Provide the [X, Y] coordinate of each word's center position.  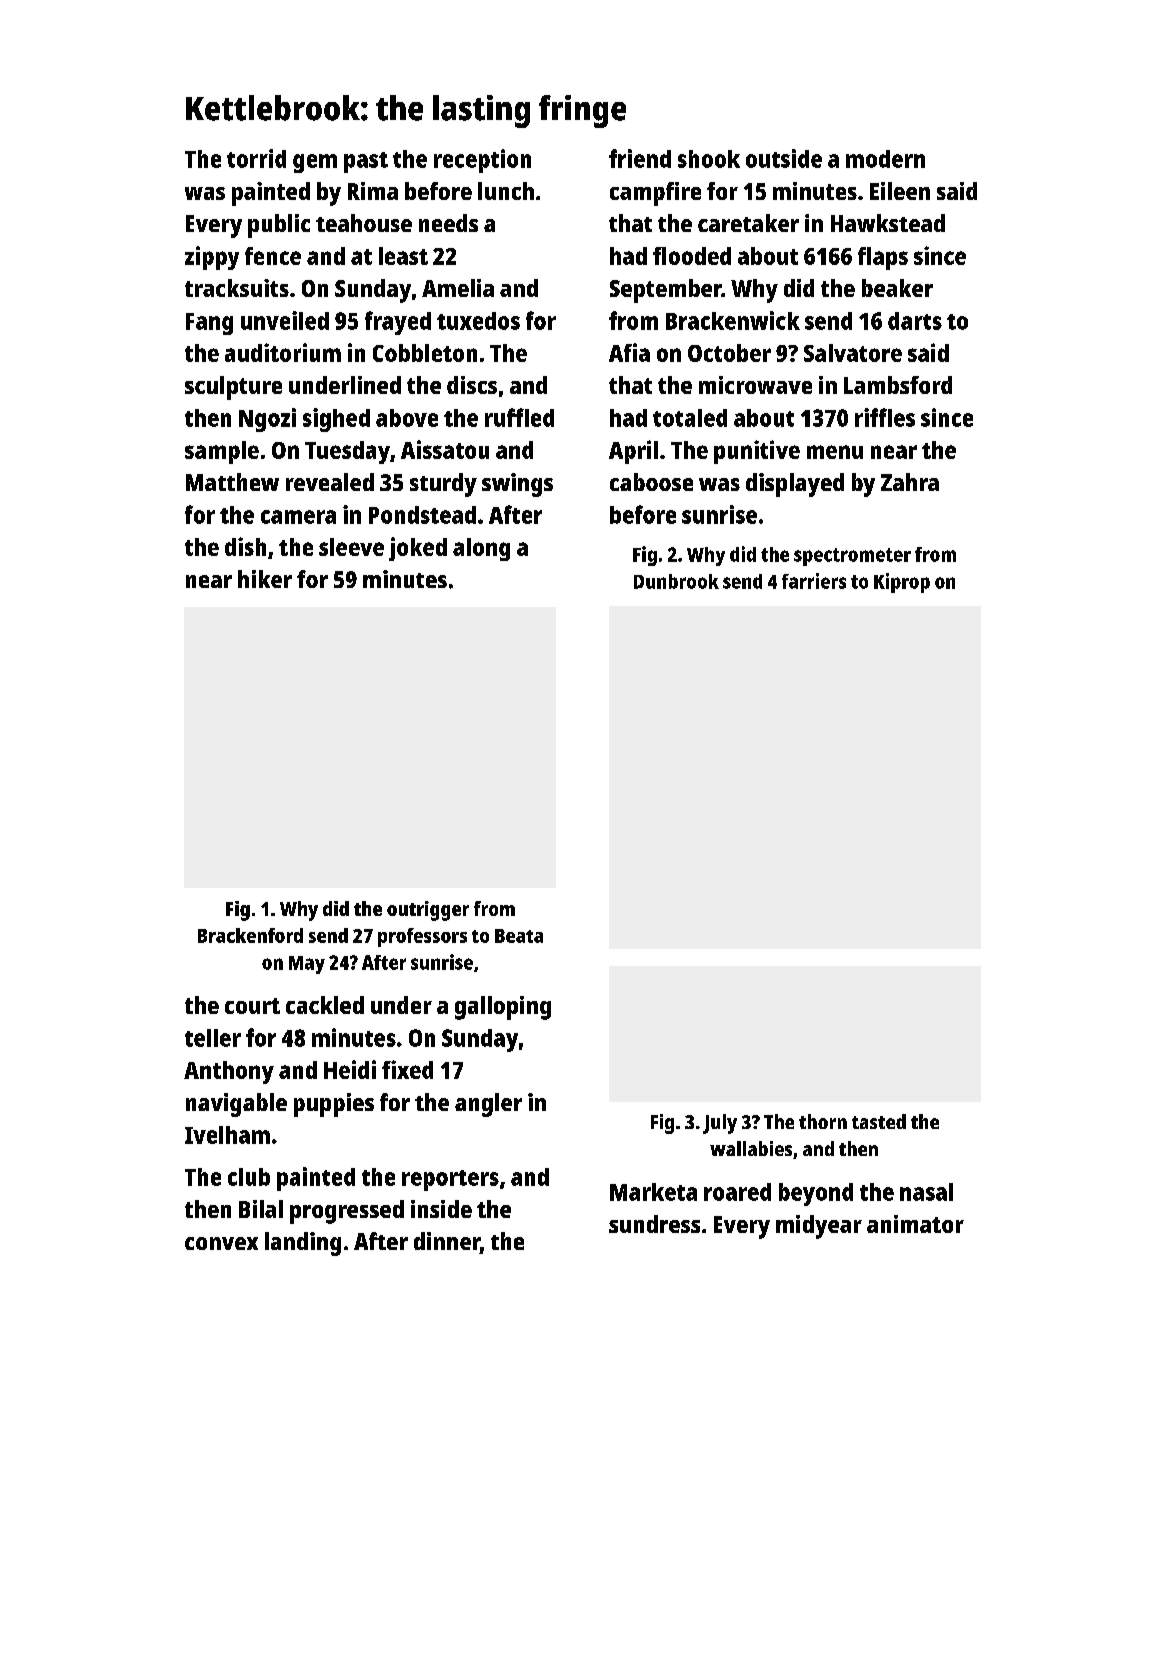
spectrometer [852, 557]
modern [885, 159]
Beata [519, 936]
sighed [336, 420]
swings [517, 485]
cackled [325, 1005]
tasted [879, 1121]
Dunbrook [676, 581]
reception [482, 161]
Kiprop [902, 583]
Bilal [261, 1209]
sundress [654, 1224]
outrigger [428, 911]
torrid [256, 158]
